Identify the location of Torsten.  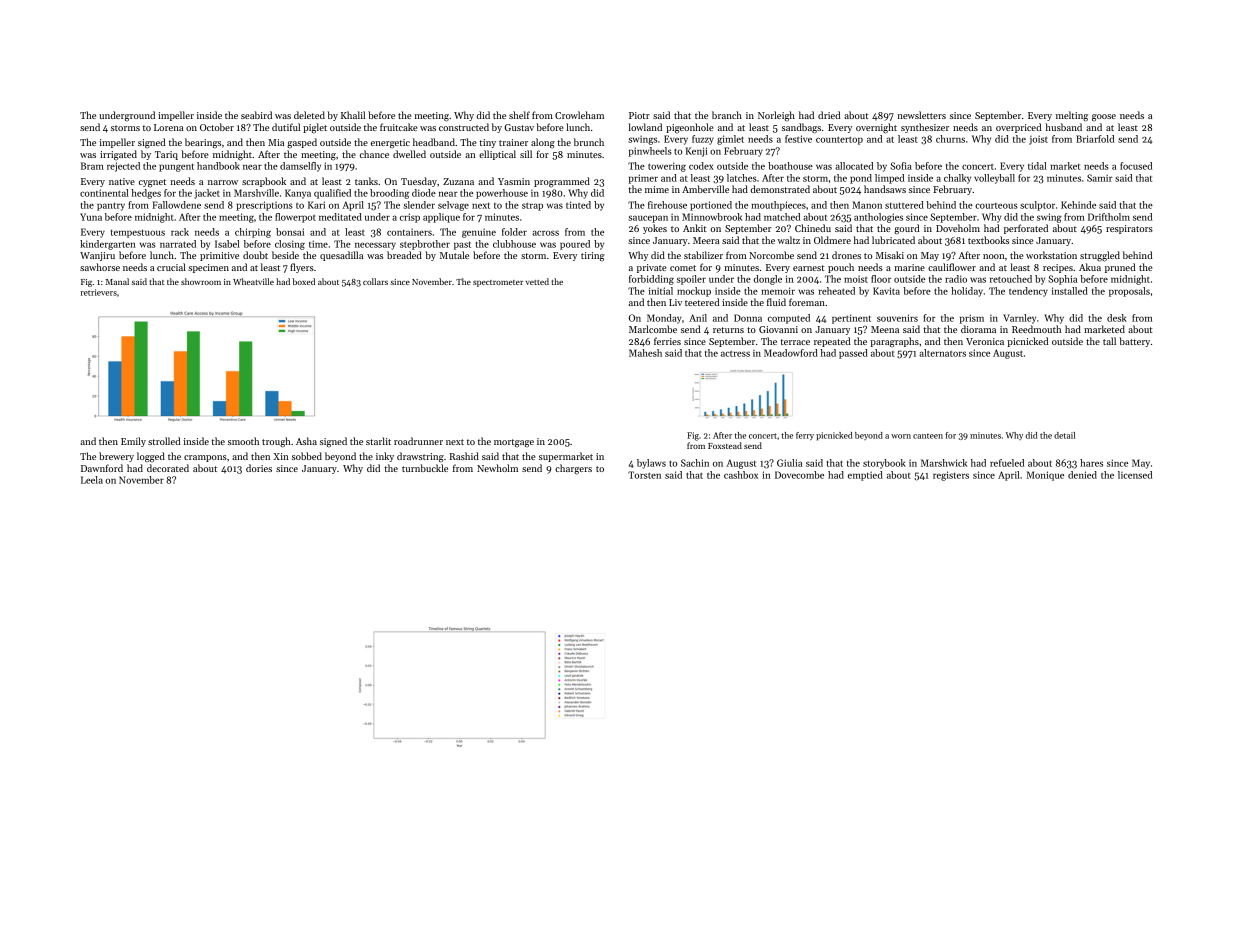
(644, 475).
